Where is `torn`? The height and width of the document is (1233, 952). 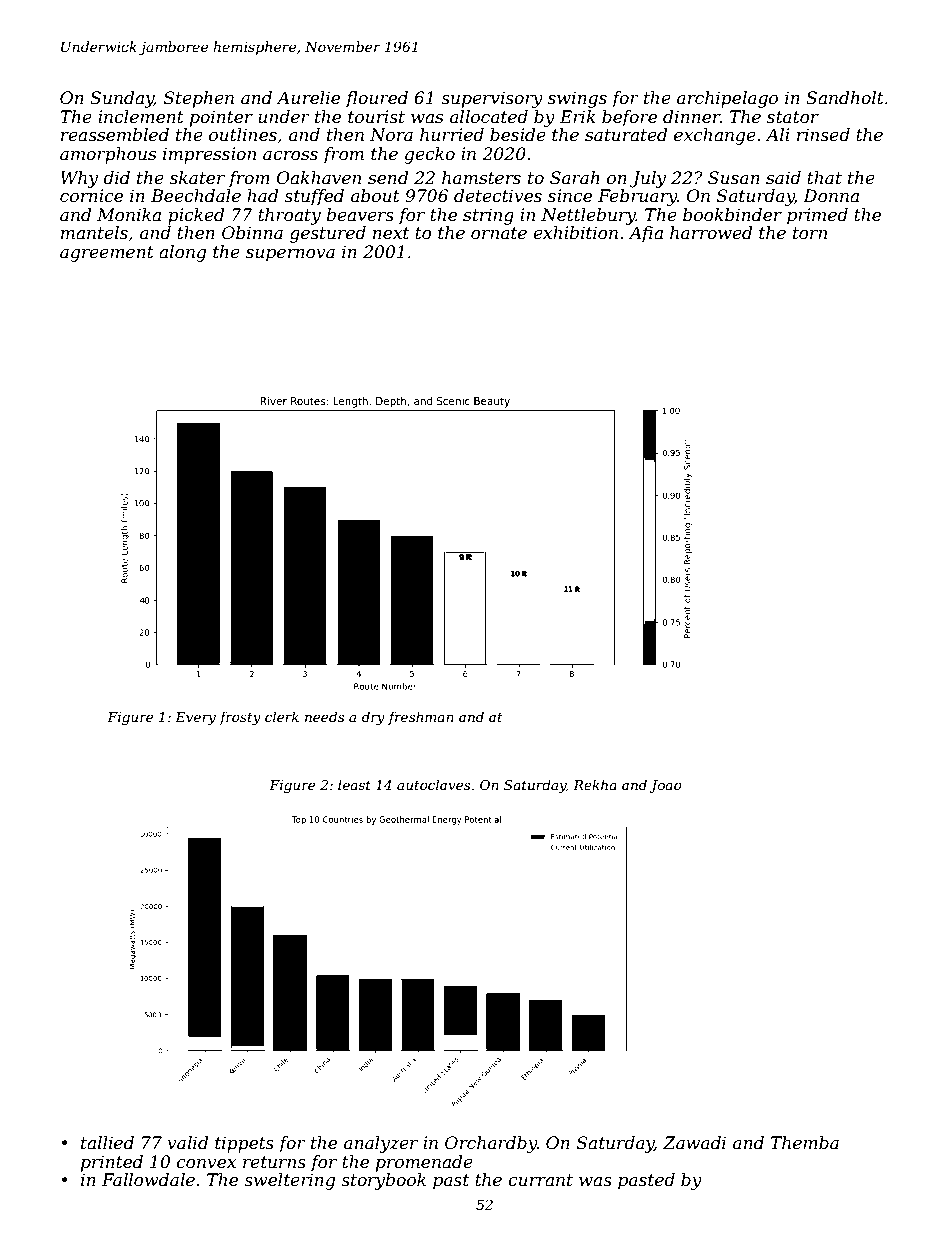
torn is located at coordinates (810, 233).
